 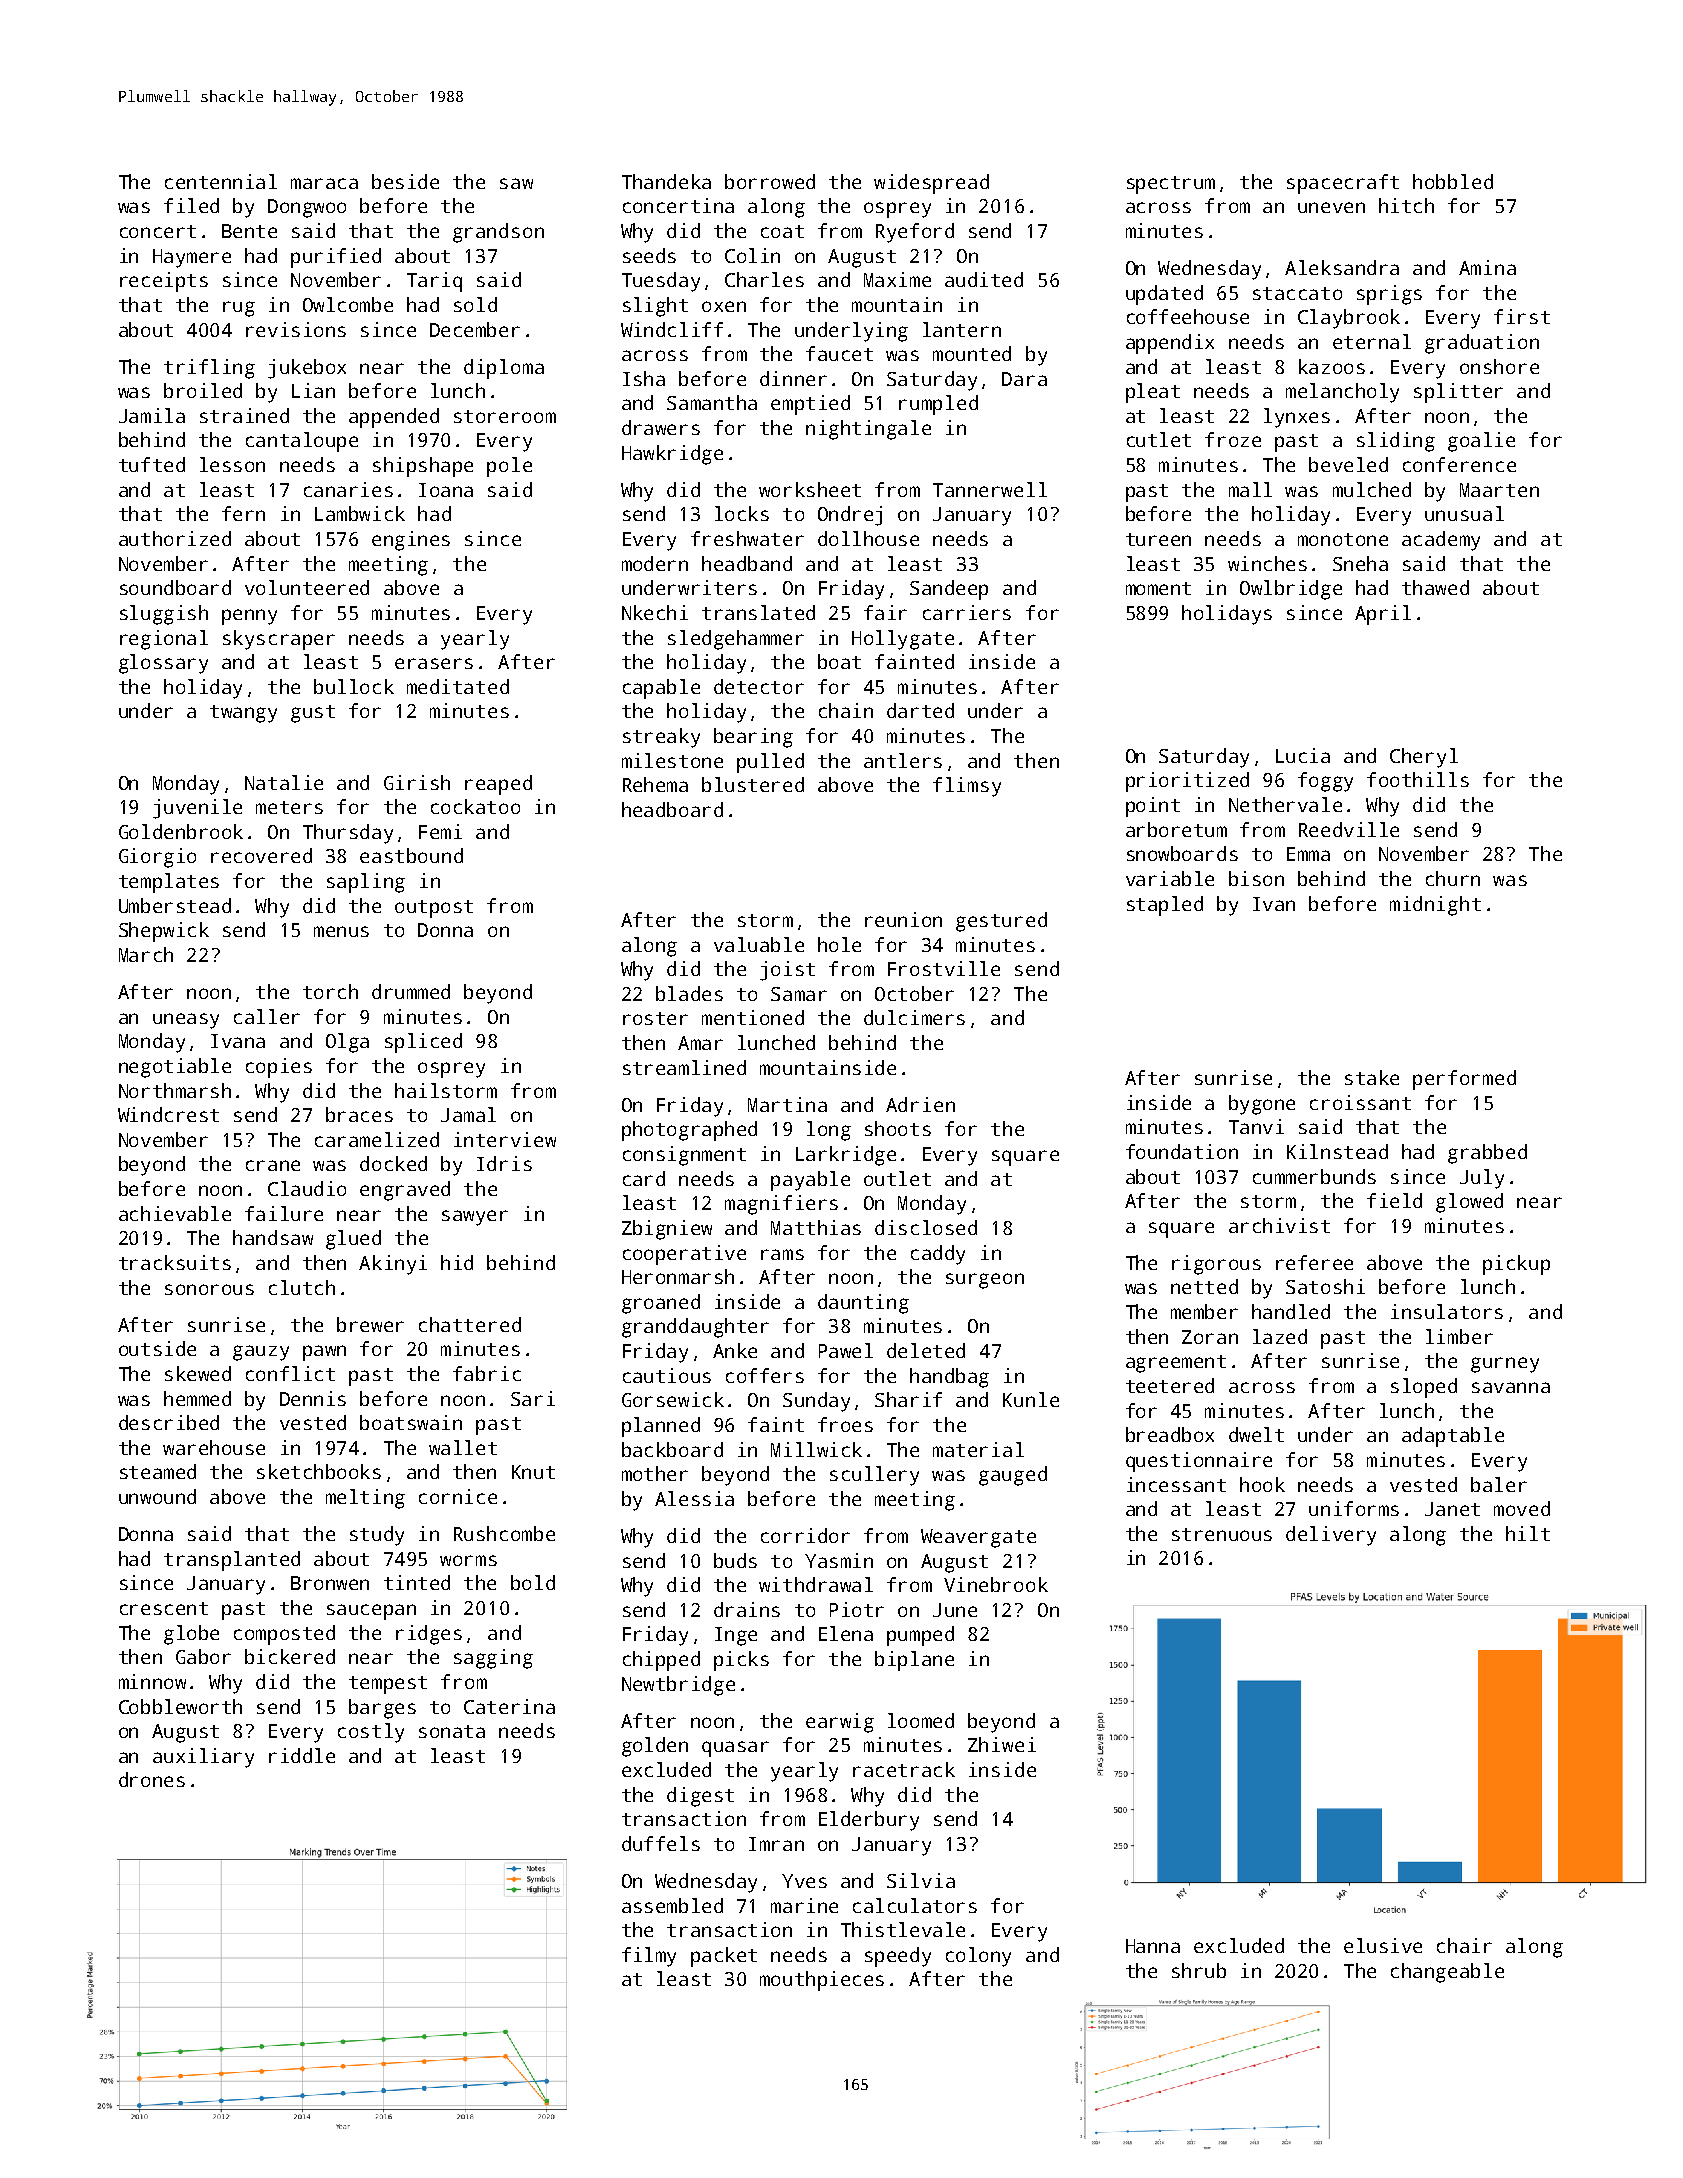 I want to click on widespread, so click(x=931, y=184).
